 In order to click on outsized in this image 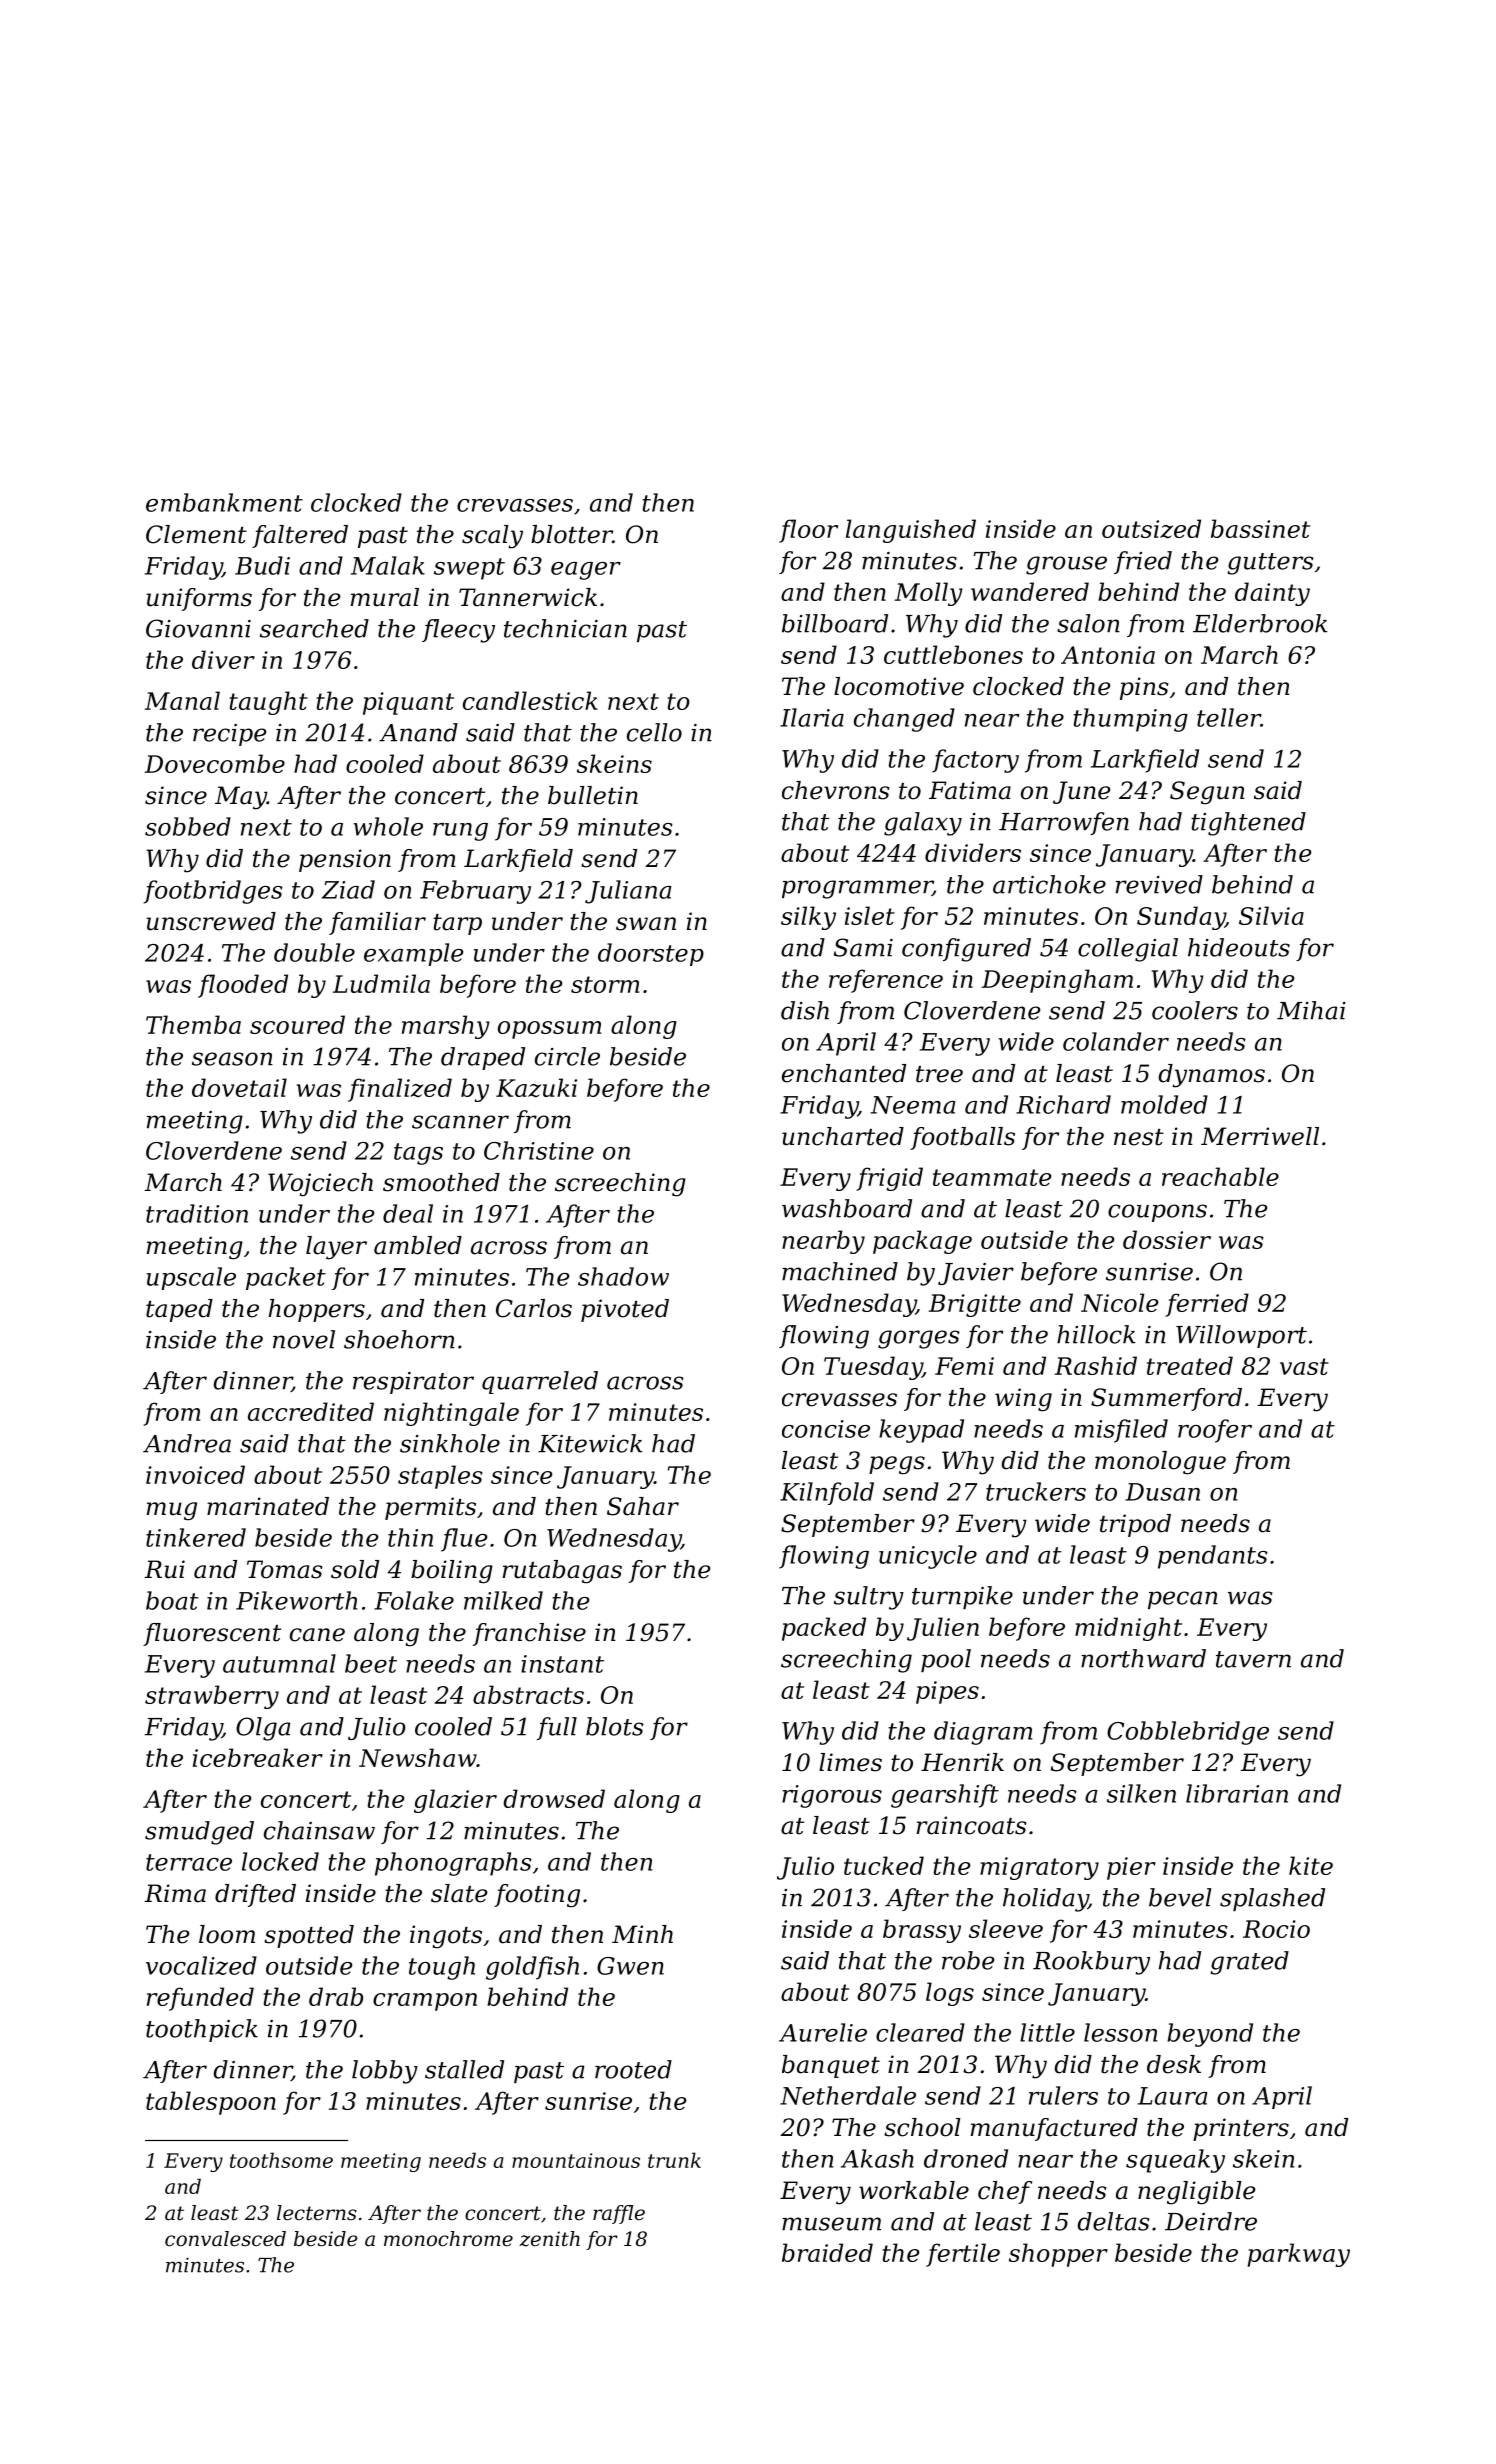, I will do `click(1151, 529)`.
